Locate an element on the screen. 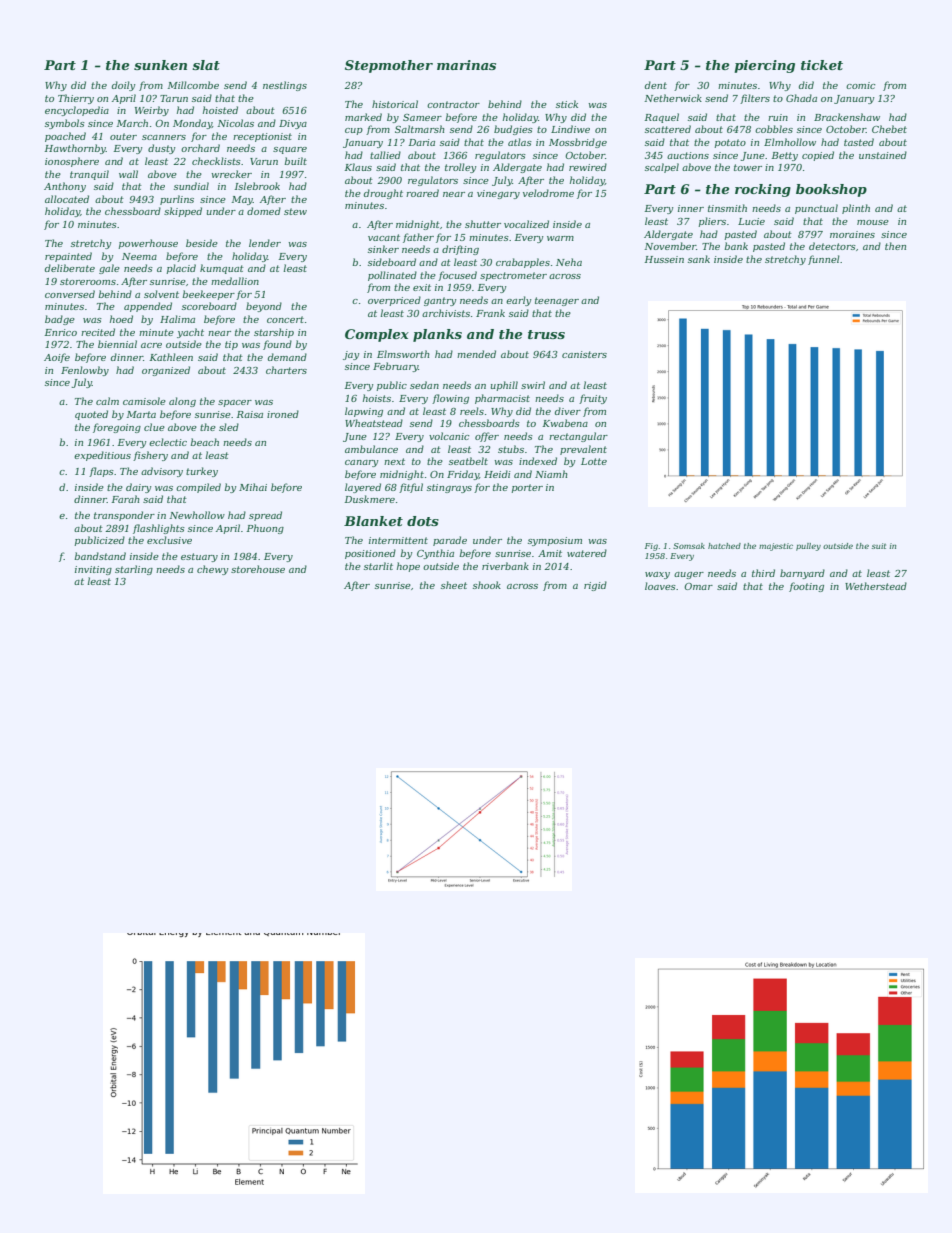 The width and height of the screenshot is (952, 1233). starlit is located at coordinates (378, 566).
